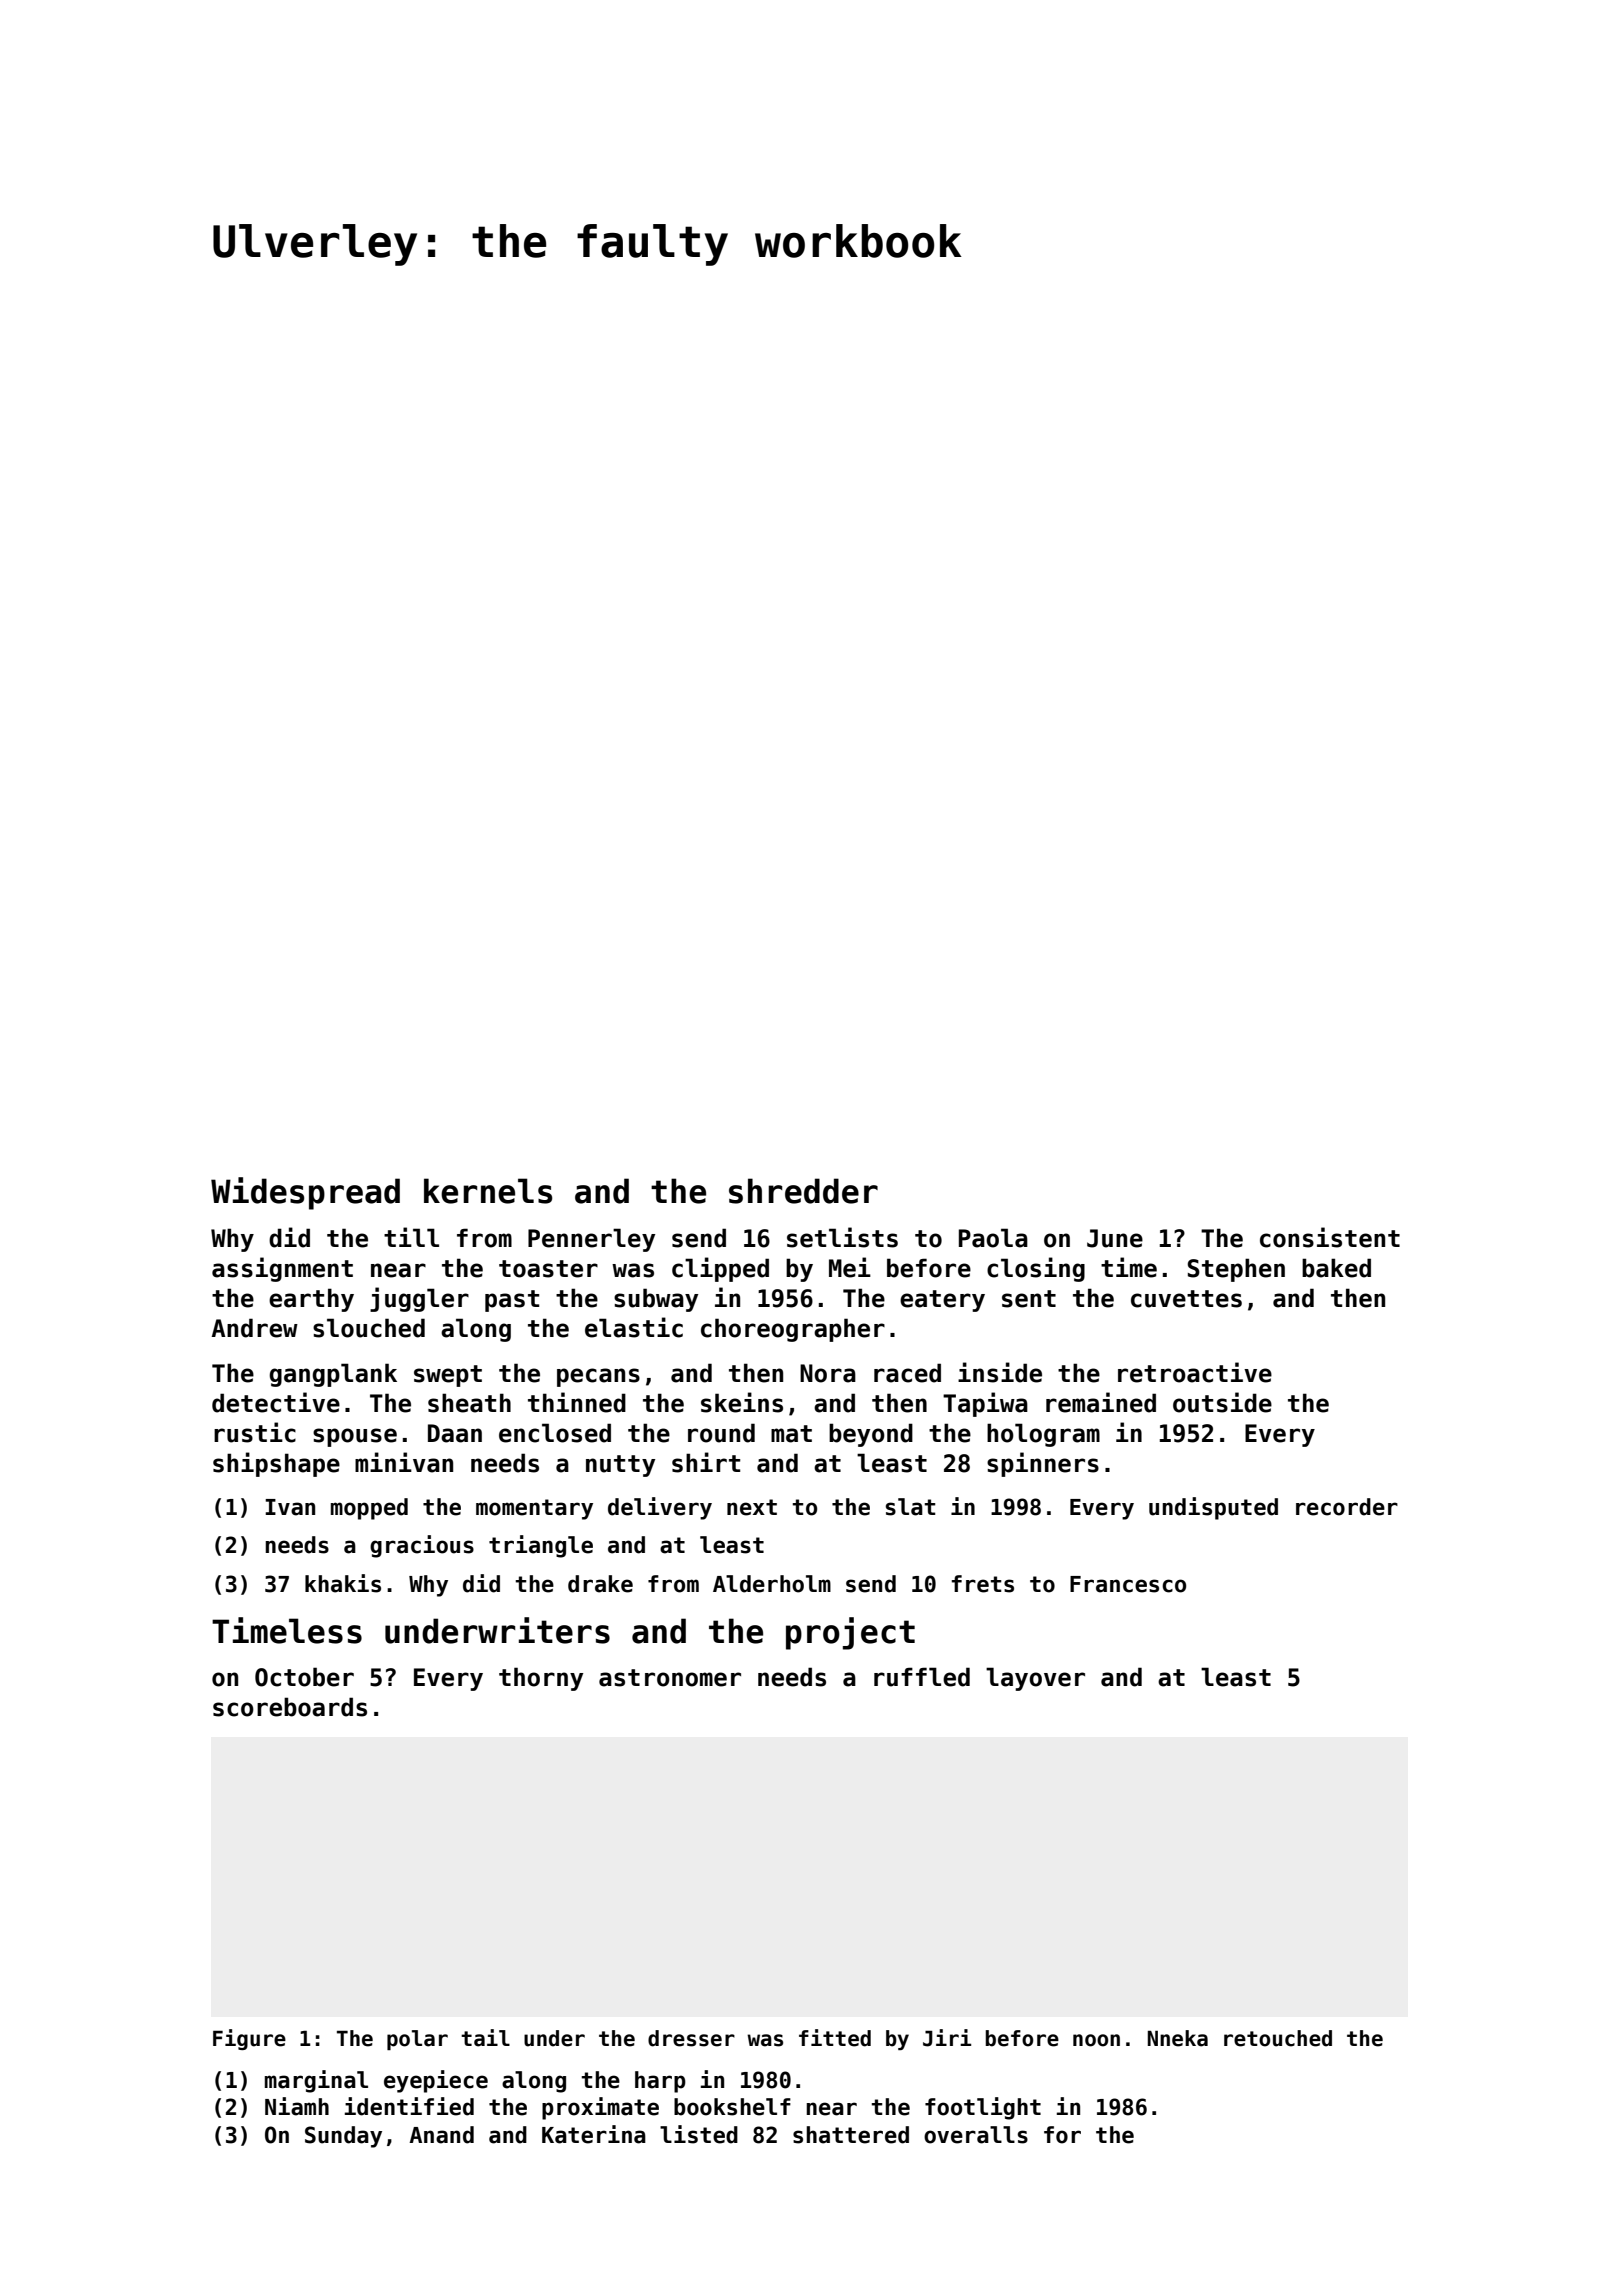 Image resolution: width=1620 pixels, height=2292 pixels. Describe the element at coordinates (1035, 1679) in the screenshot. I see `layover` at that location.
